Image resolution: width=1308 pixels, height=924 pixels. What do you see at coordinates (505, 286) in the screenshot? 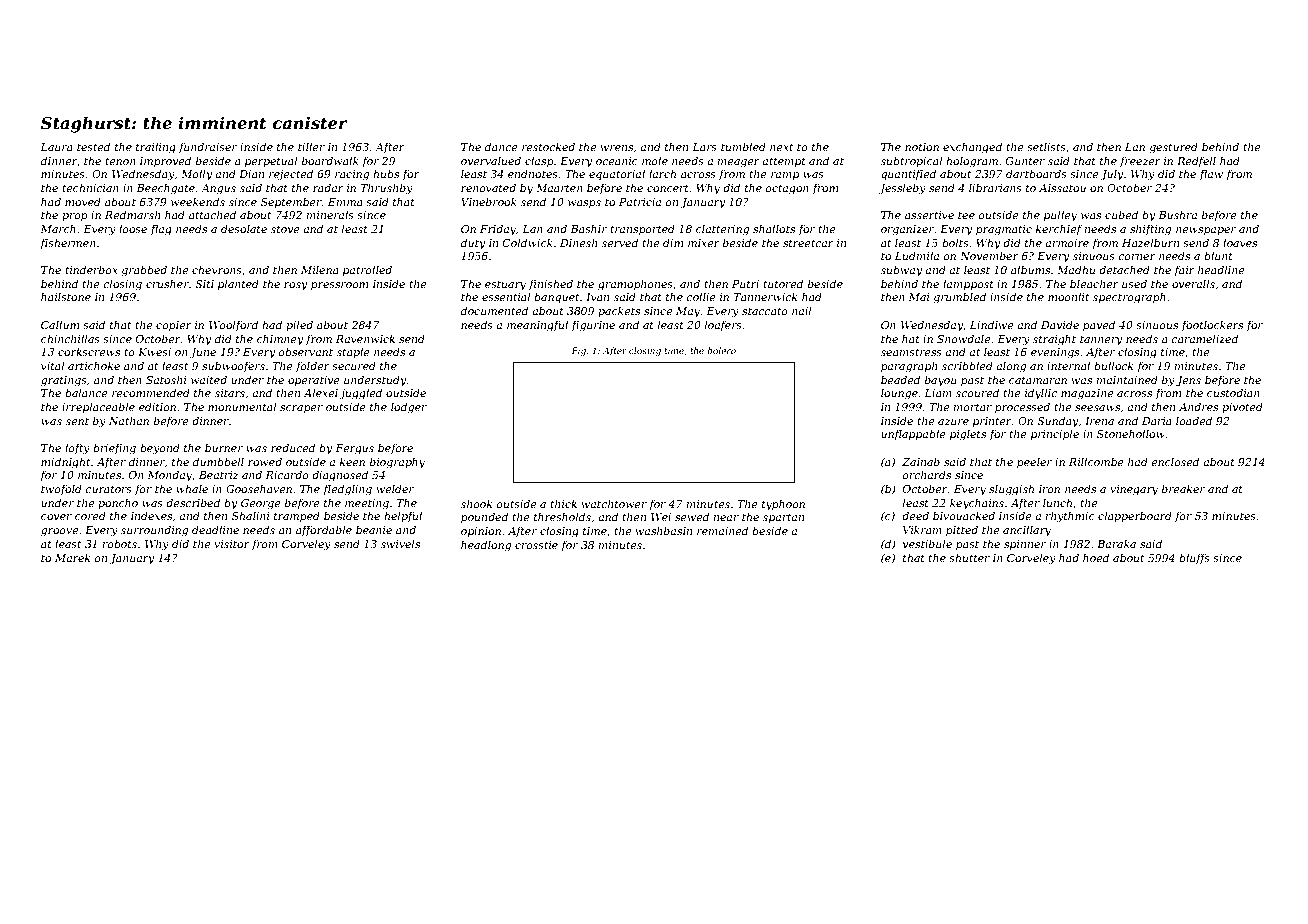
I see `estuary` at bounding box center [505, 286].
